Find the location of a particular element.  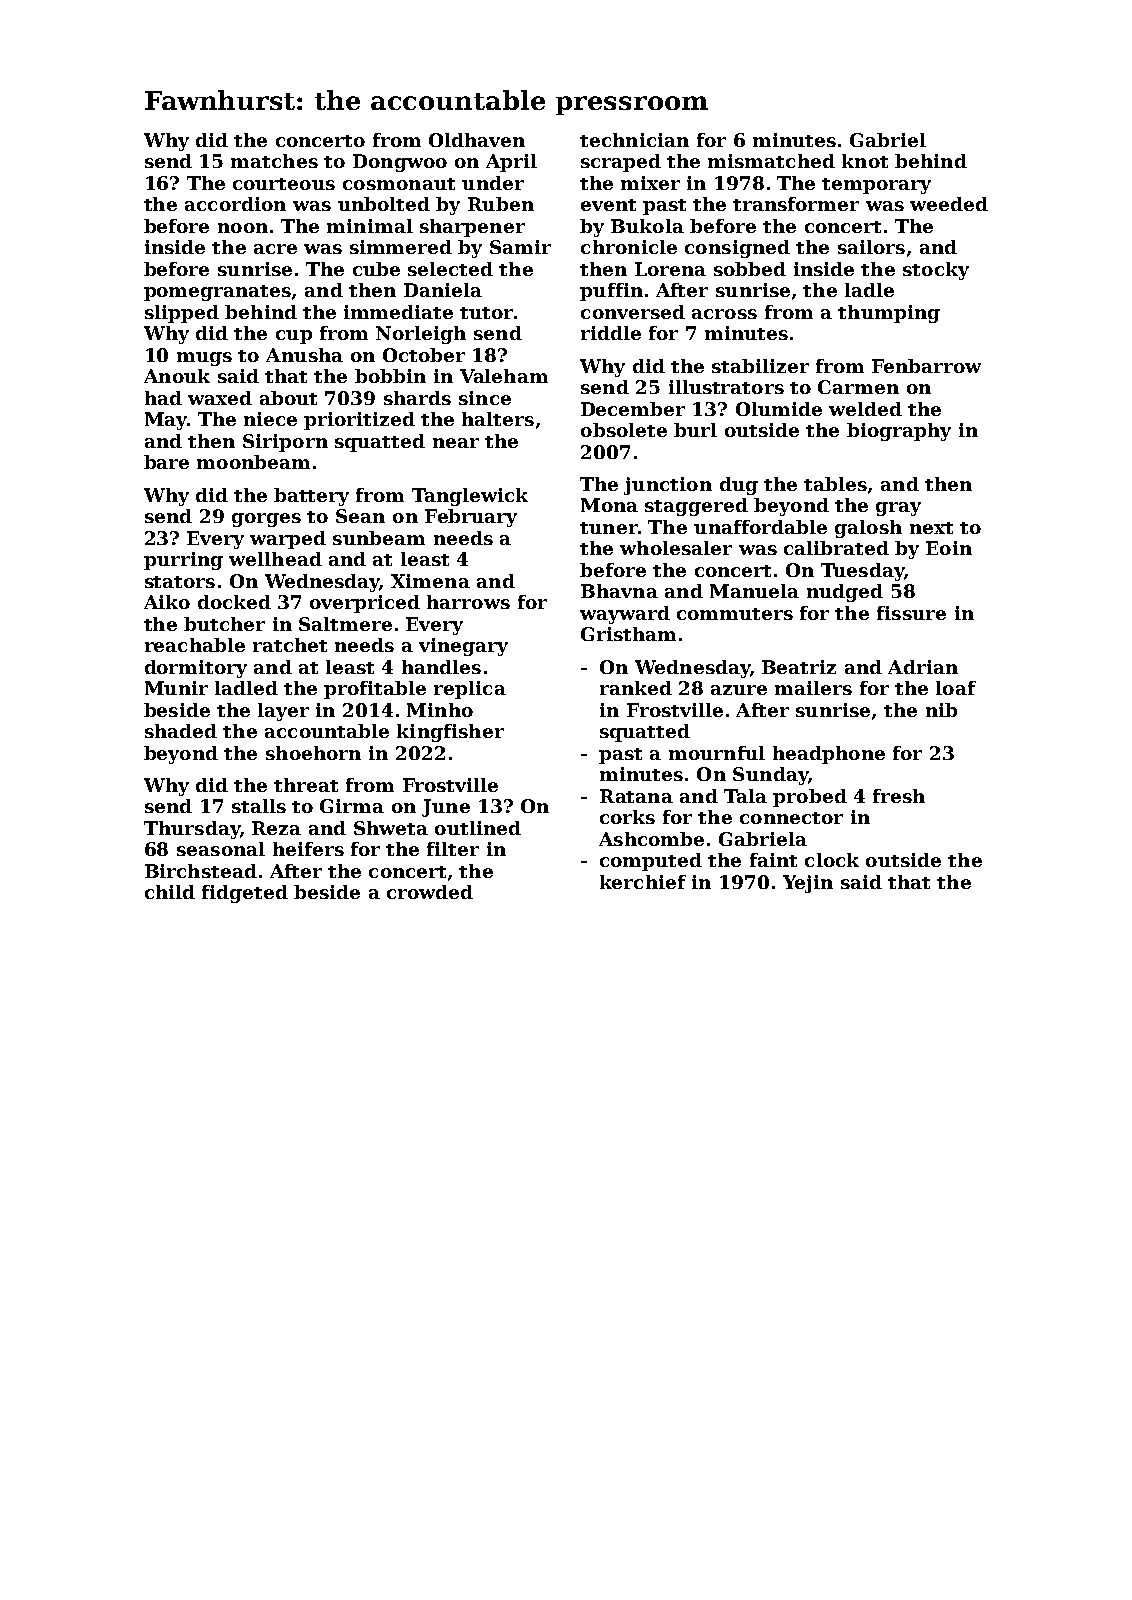

matches is located at coordinates (274, 161).
